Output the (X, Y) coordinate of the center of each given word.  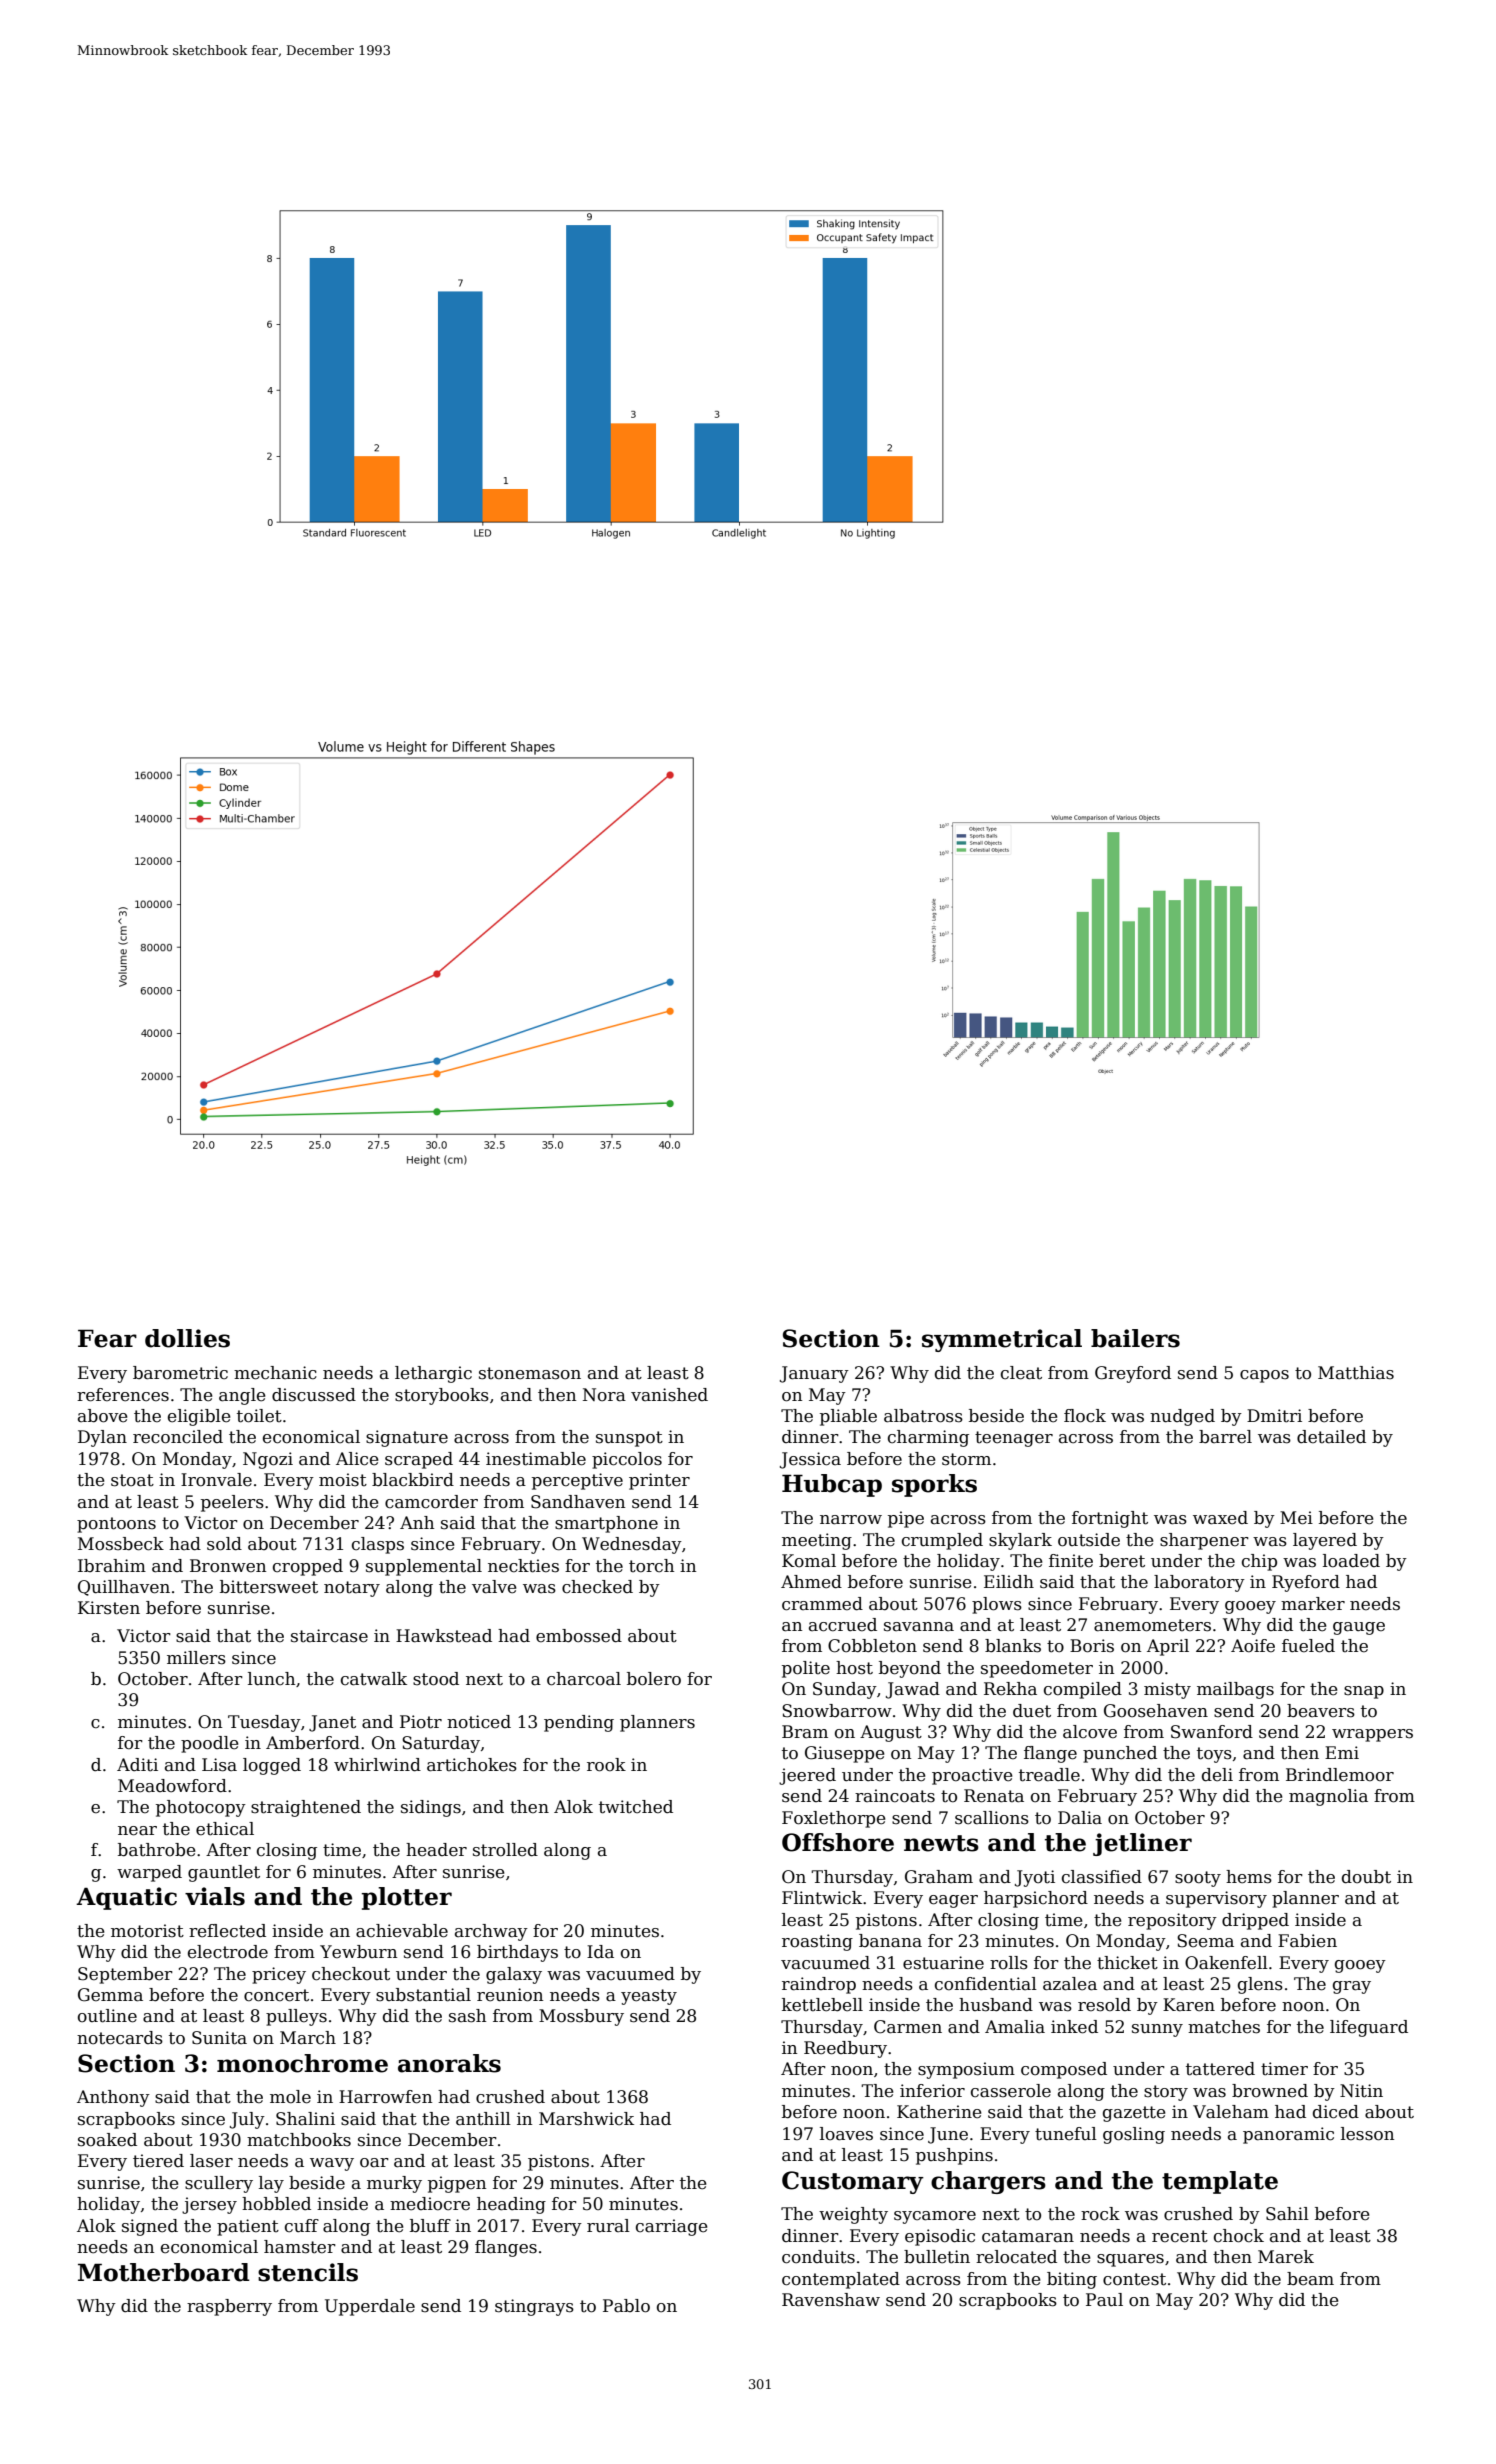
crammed (822, 1604)
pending (579, 1723)
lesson (1367, 2134)
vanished (669, 1395)
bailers (1135, 1338)
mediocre (430, 2204)
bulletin (937, 2257)
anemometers (1152, 1625)
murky (394, 2184)
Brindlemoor (1340, 1775)
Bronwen (228, 1566)
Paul (1104, 2300)
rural (608, 2226)
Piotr (421, 1722)
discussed (314, 1395)
